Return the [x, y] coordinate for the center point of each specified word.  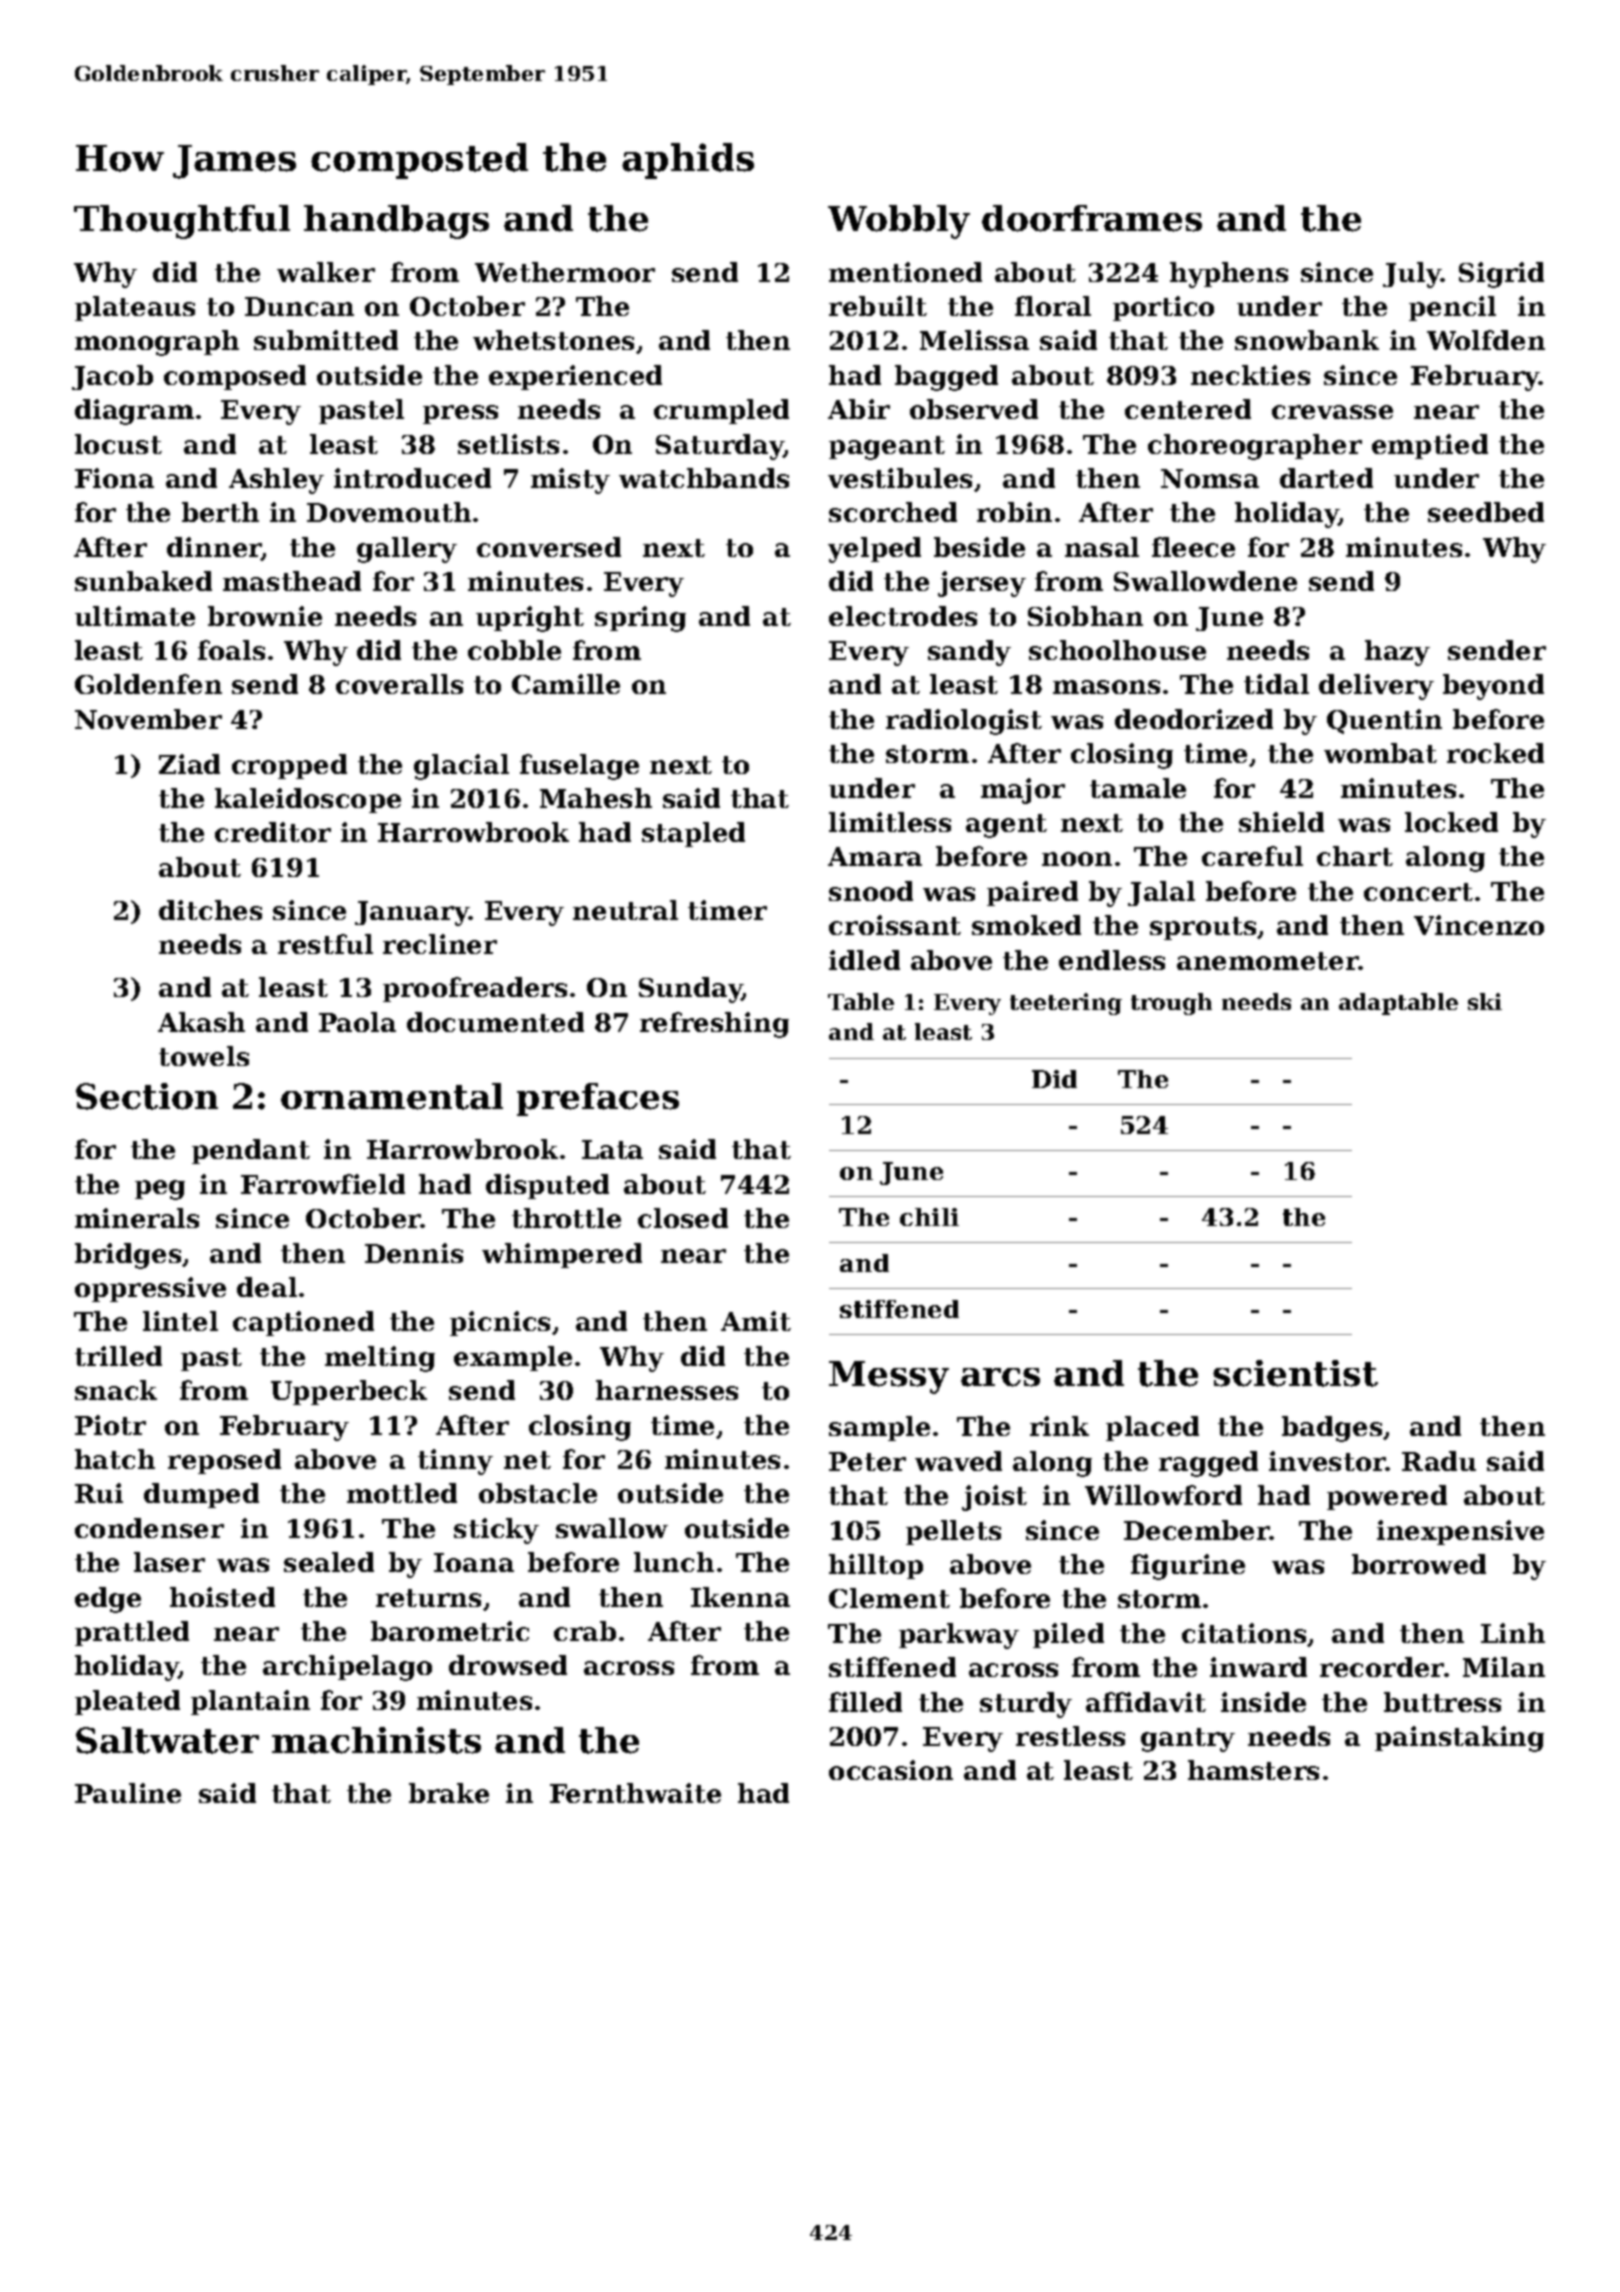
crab [585, 1631]
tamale [1138, 788]
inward [1258, 1667]
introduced [412, 478]
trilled [118, 1356]
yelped [874, 550]
